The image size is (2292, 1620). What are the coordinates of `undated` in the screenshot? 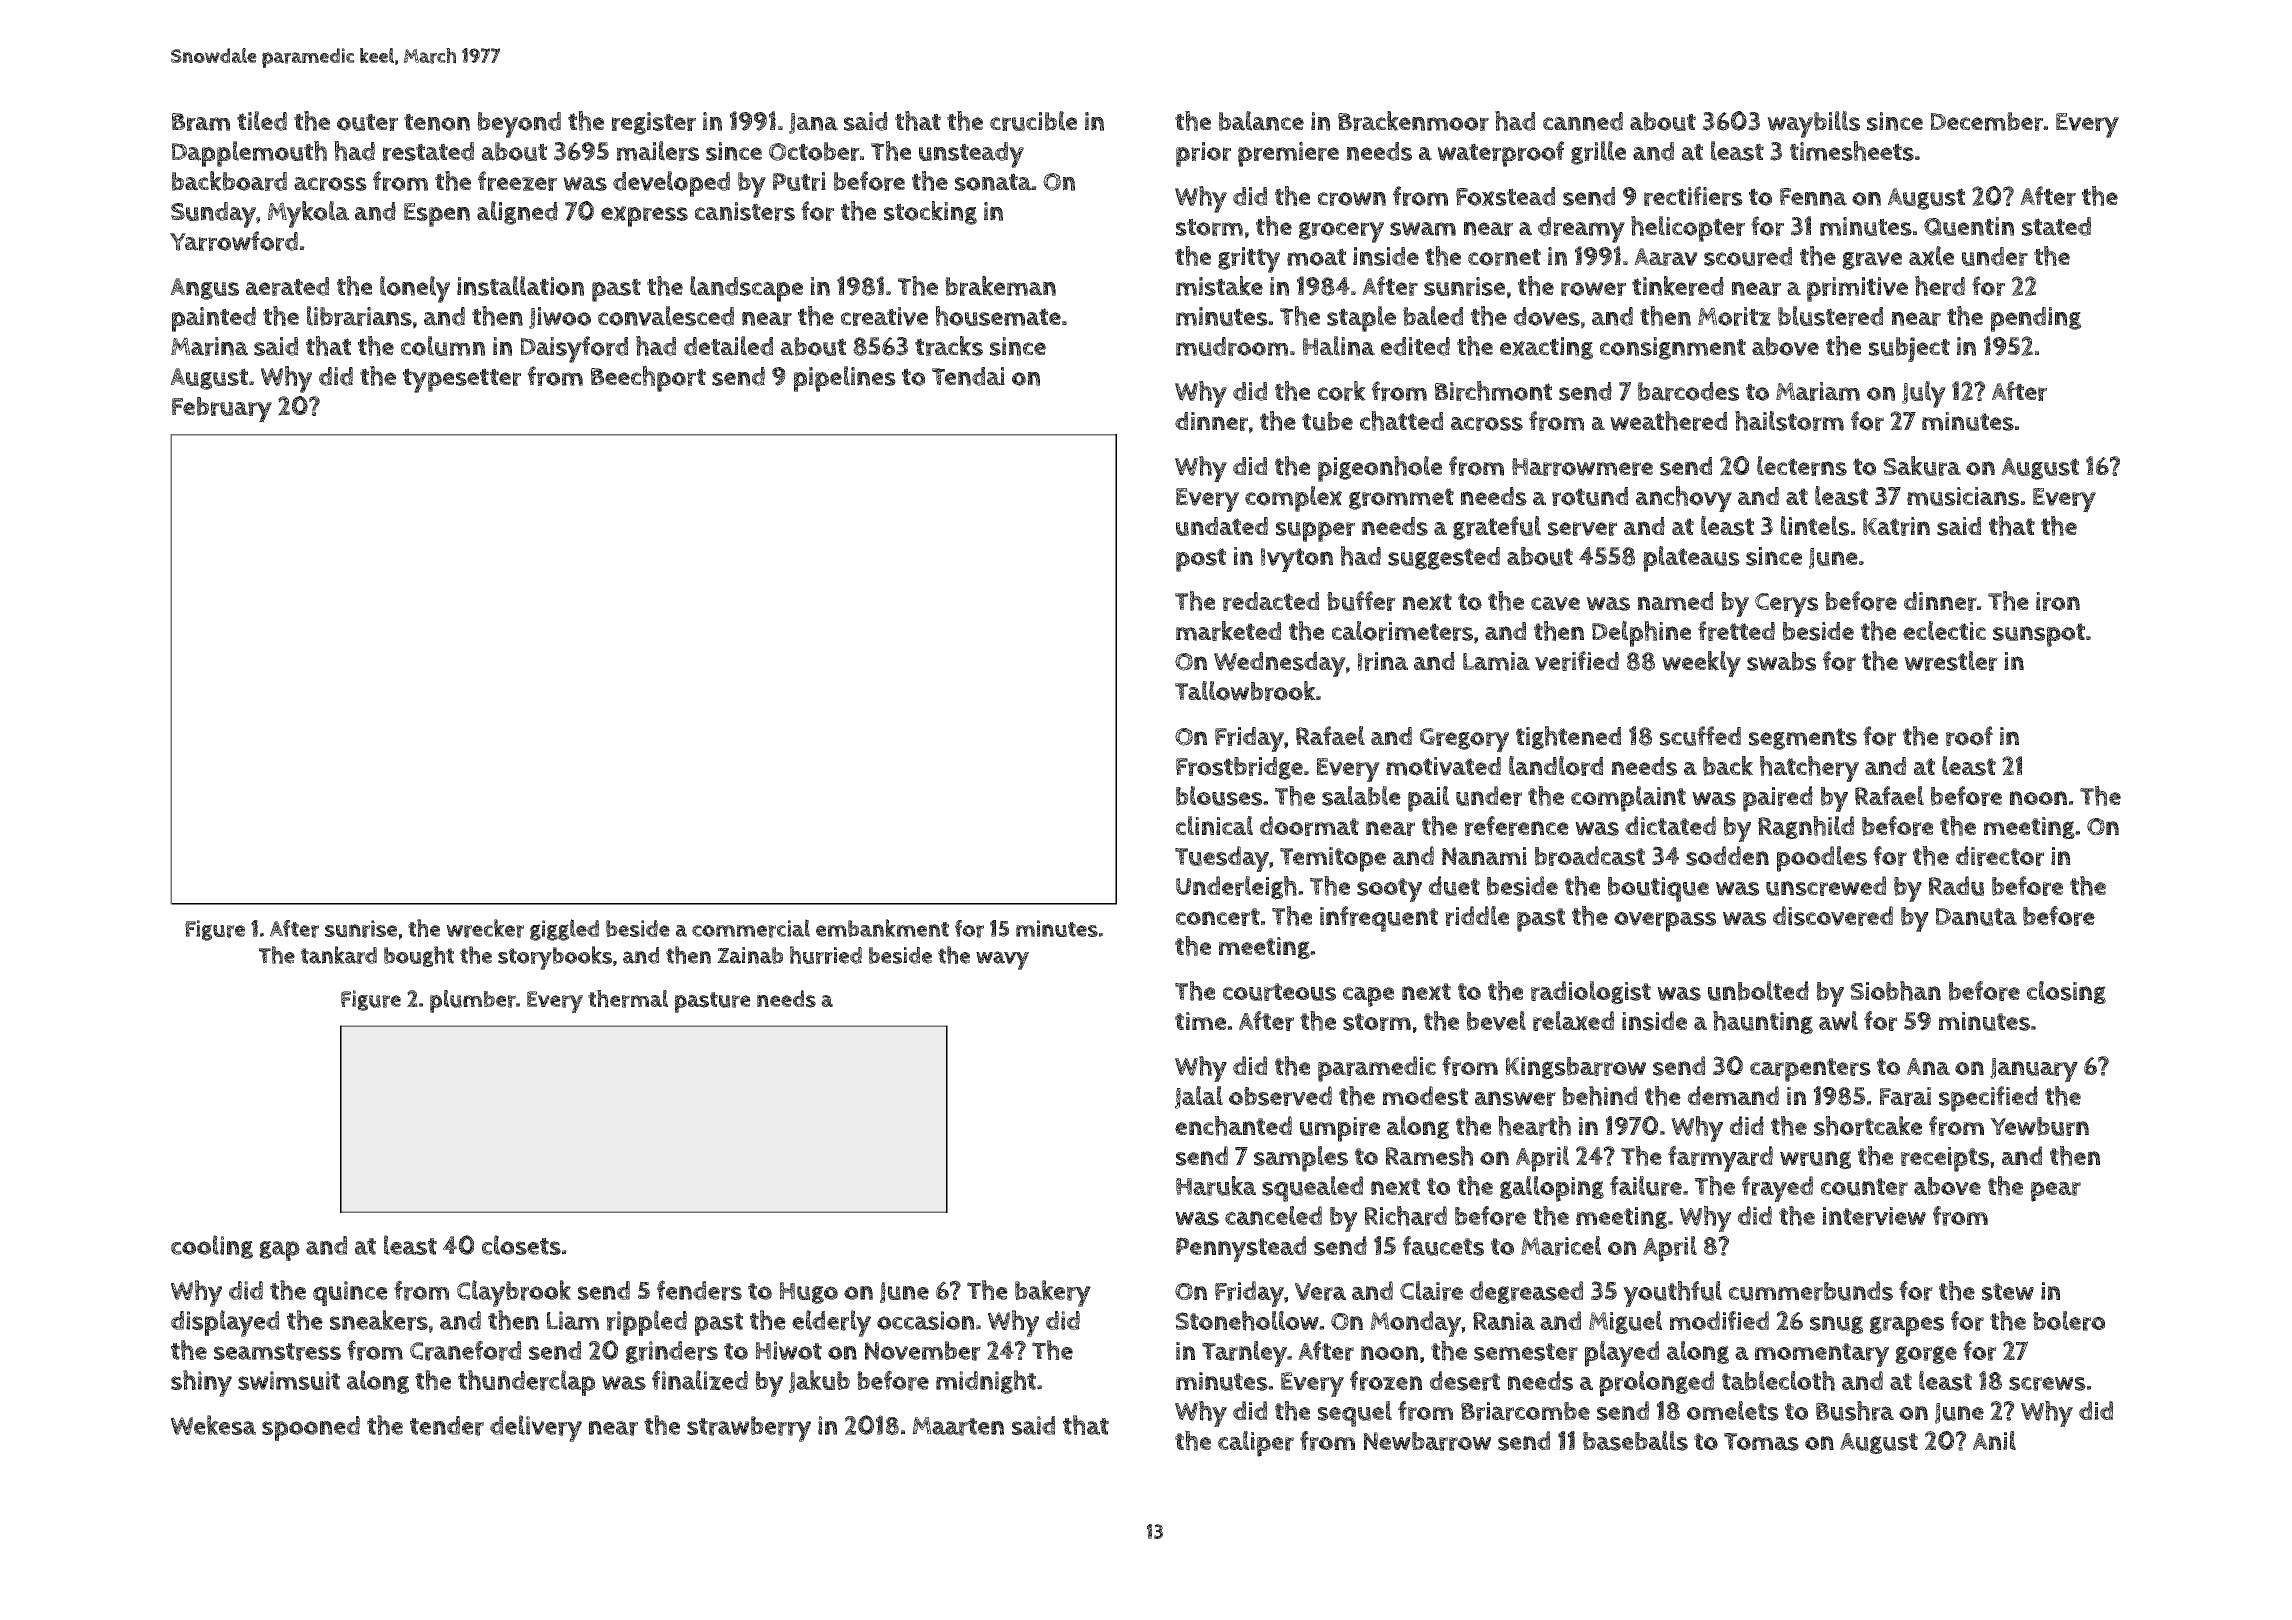 It's located at (1222, 526).
